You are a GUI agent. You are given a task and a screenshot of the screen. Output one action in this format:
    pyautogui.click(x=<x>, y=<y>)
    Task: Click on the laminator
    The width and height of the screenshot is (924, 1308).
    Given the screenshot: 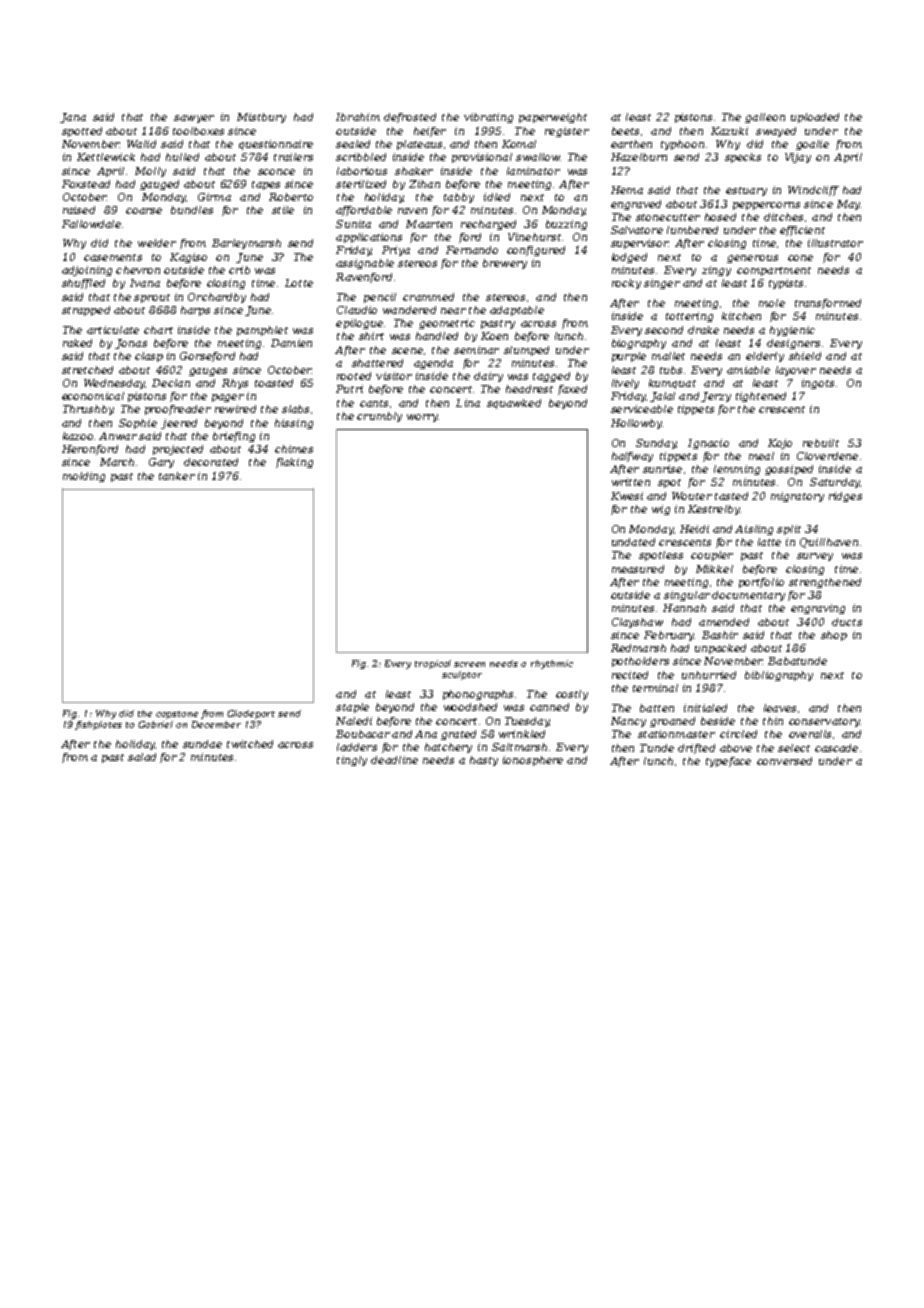 What is the action you would take?
    pyautogui.click(x=533, y=171)
